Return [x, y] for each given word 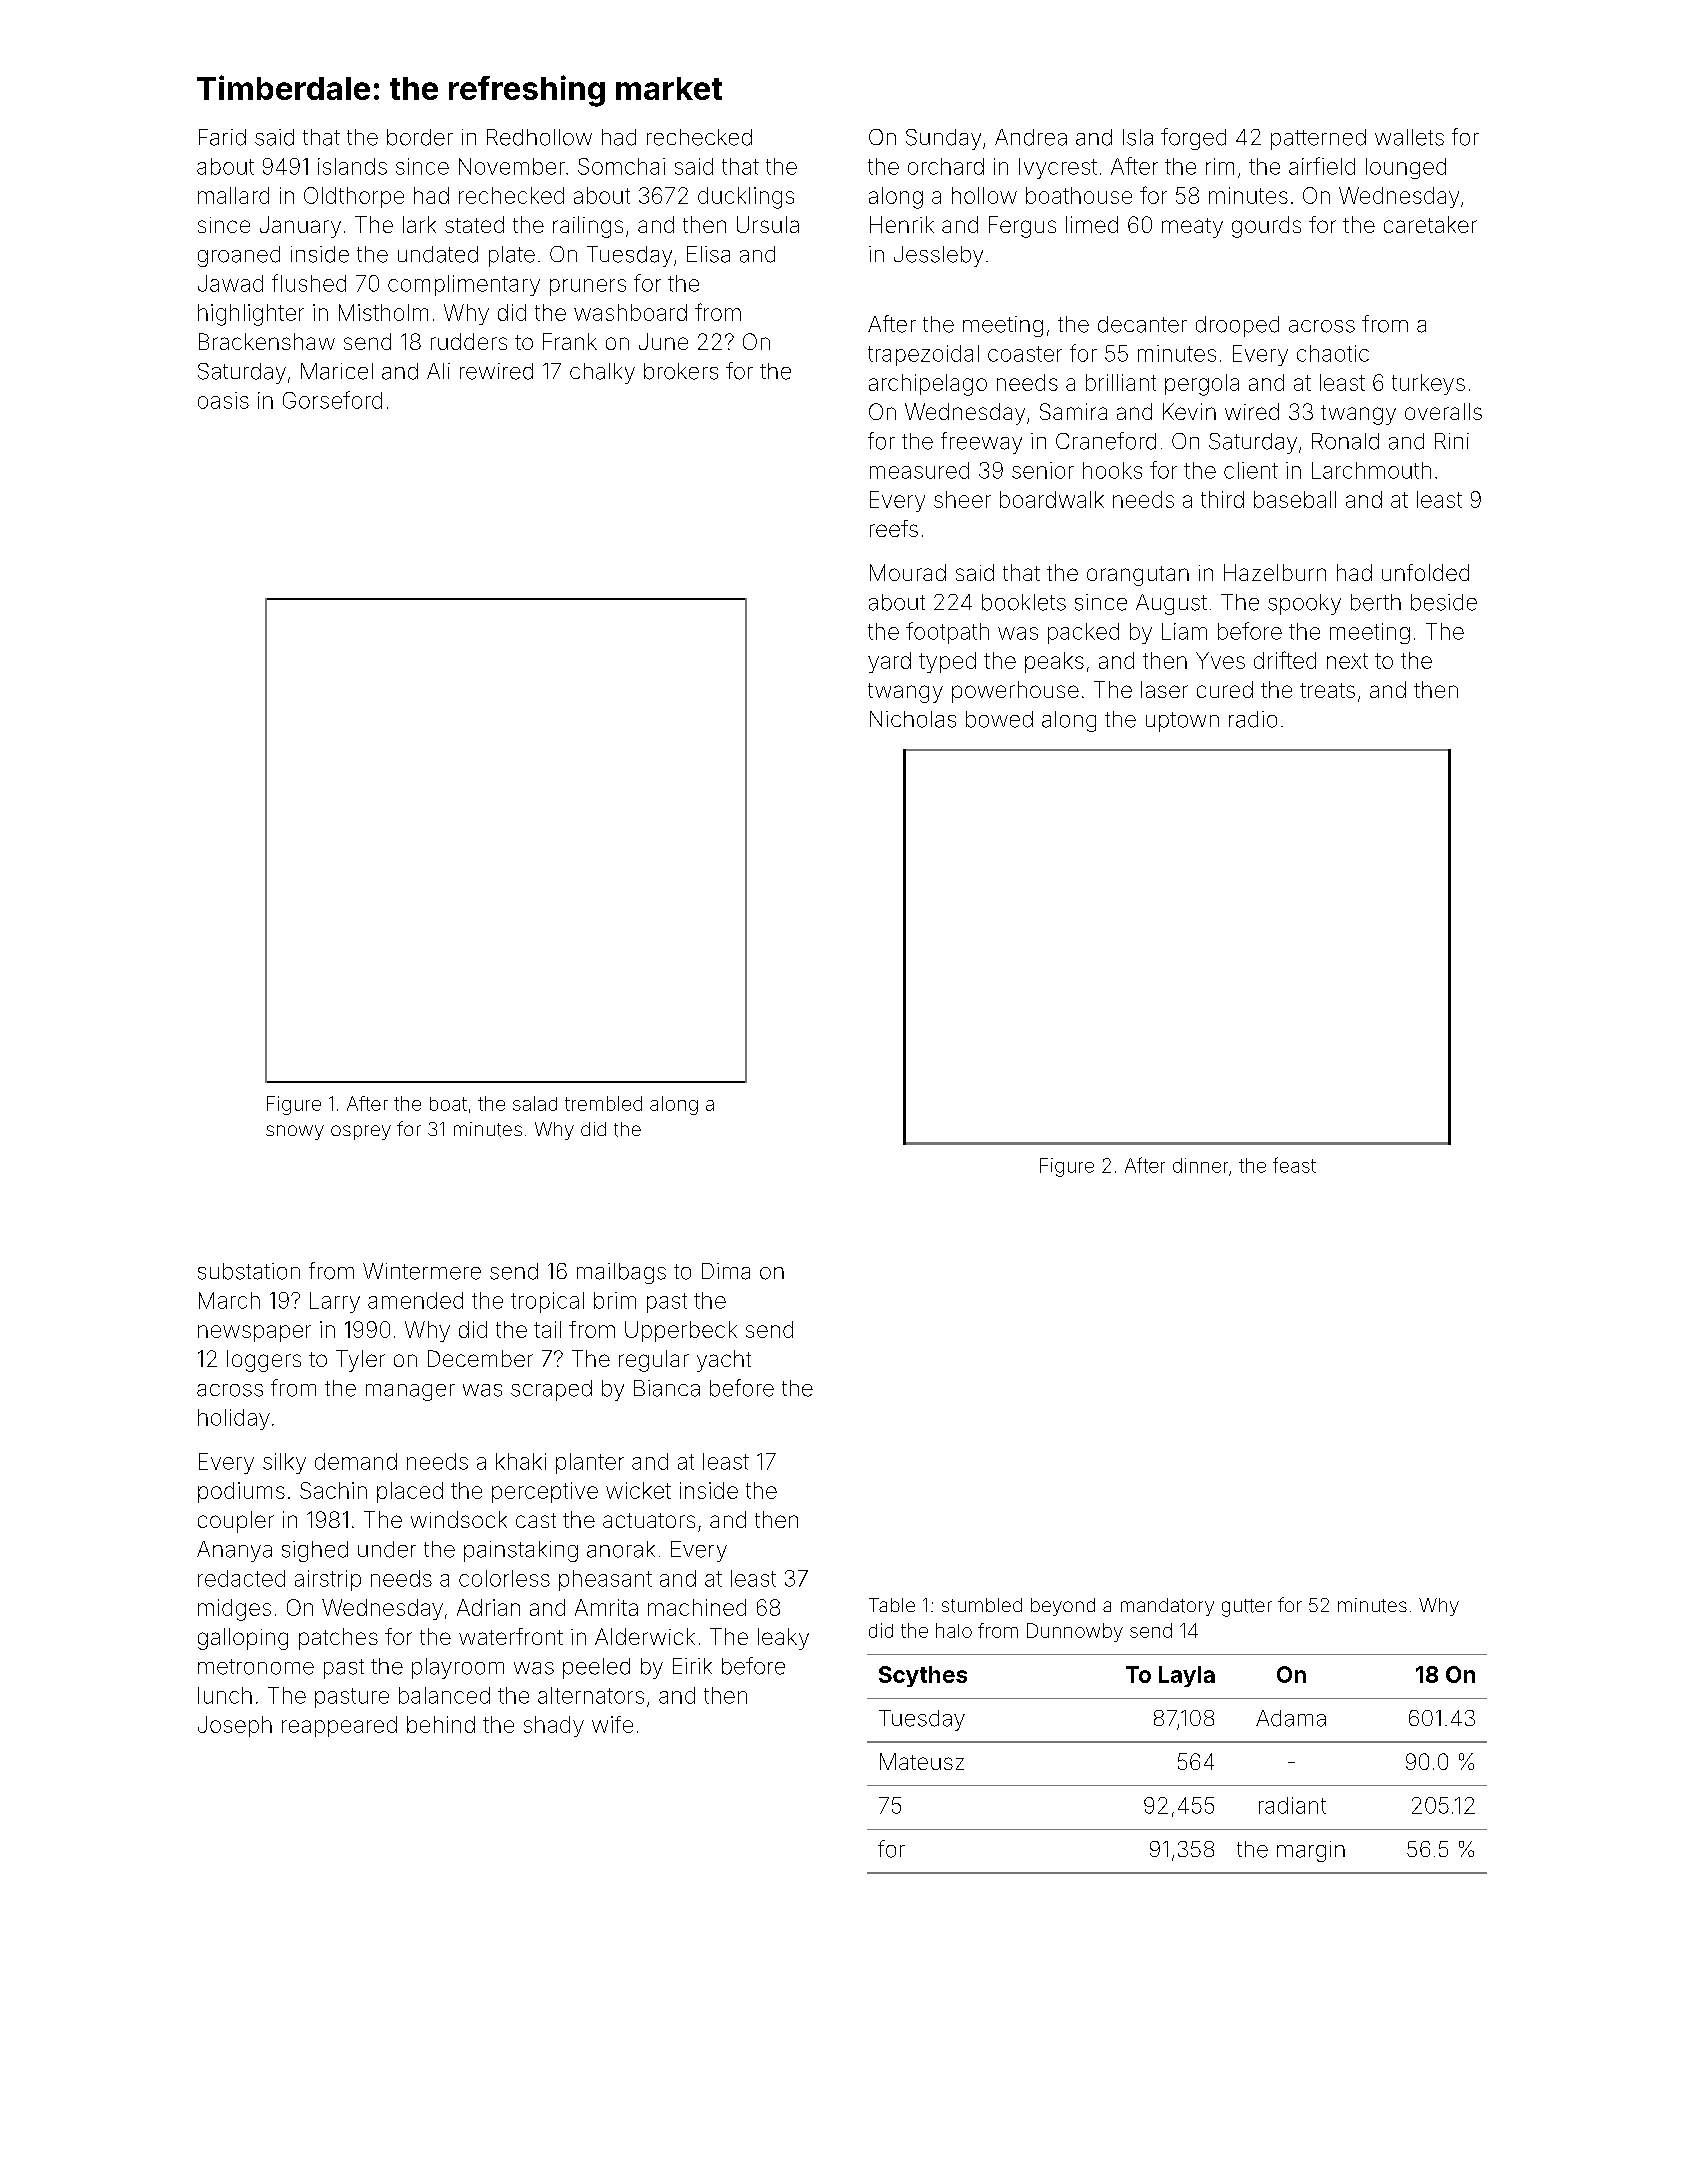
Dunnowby [1075, 1632]
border [420, 137]
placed [410, 1492]
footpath [947, 633]
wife [612, 1724]
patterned [1318, 139]
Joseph [235, 1726]
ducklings [746, 198]
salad [535, 1103]
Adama [1291, 1718]
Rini [1452, 441]
